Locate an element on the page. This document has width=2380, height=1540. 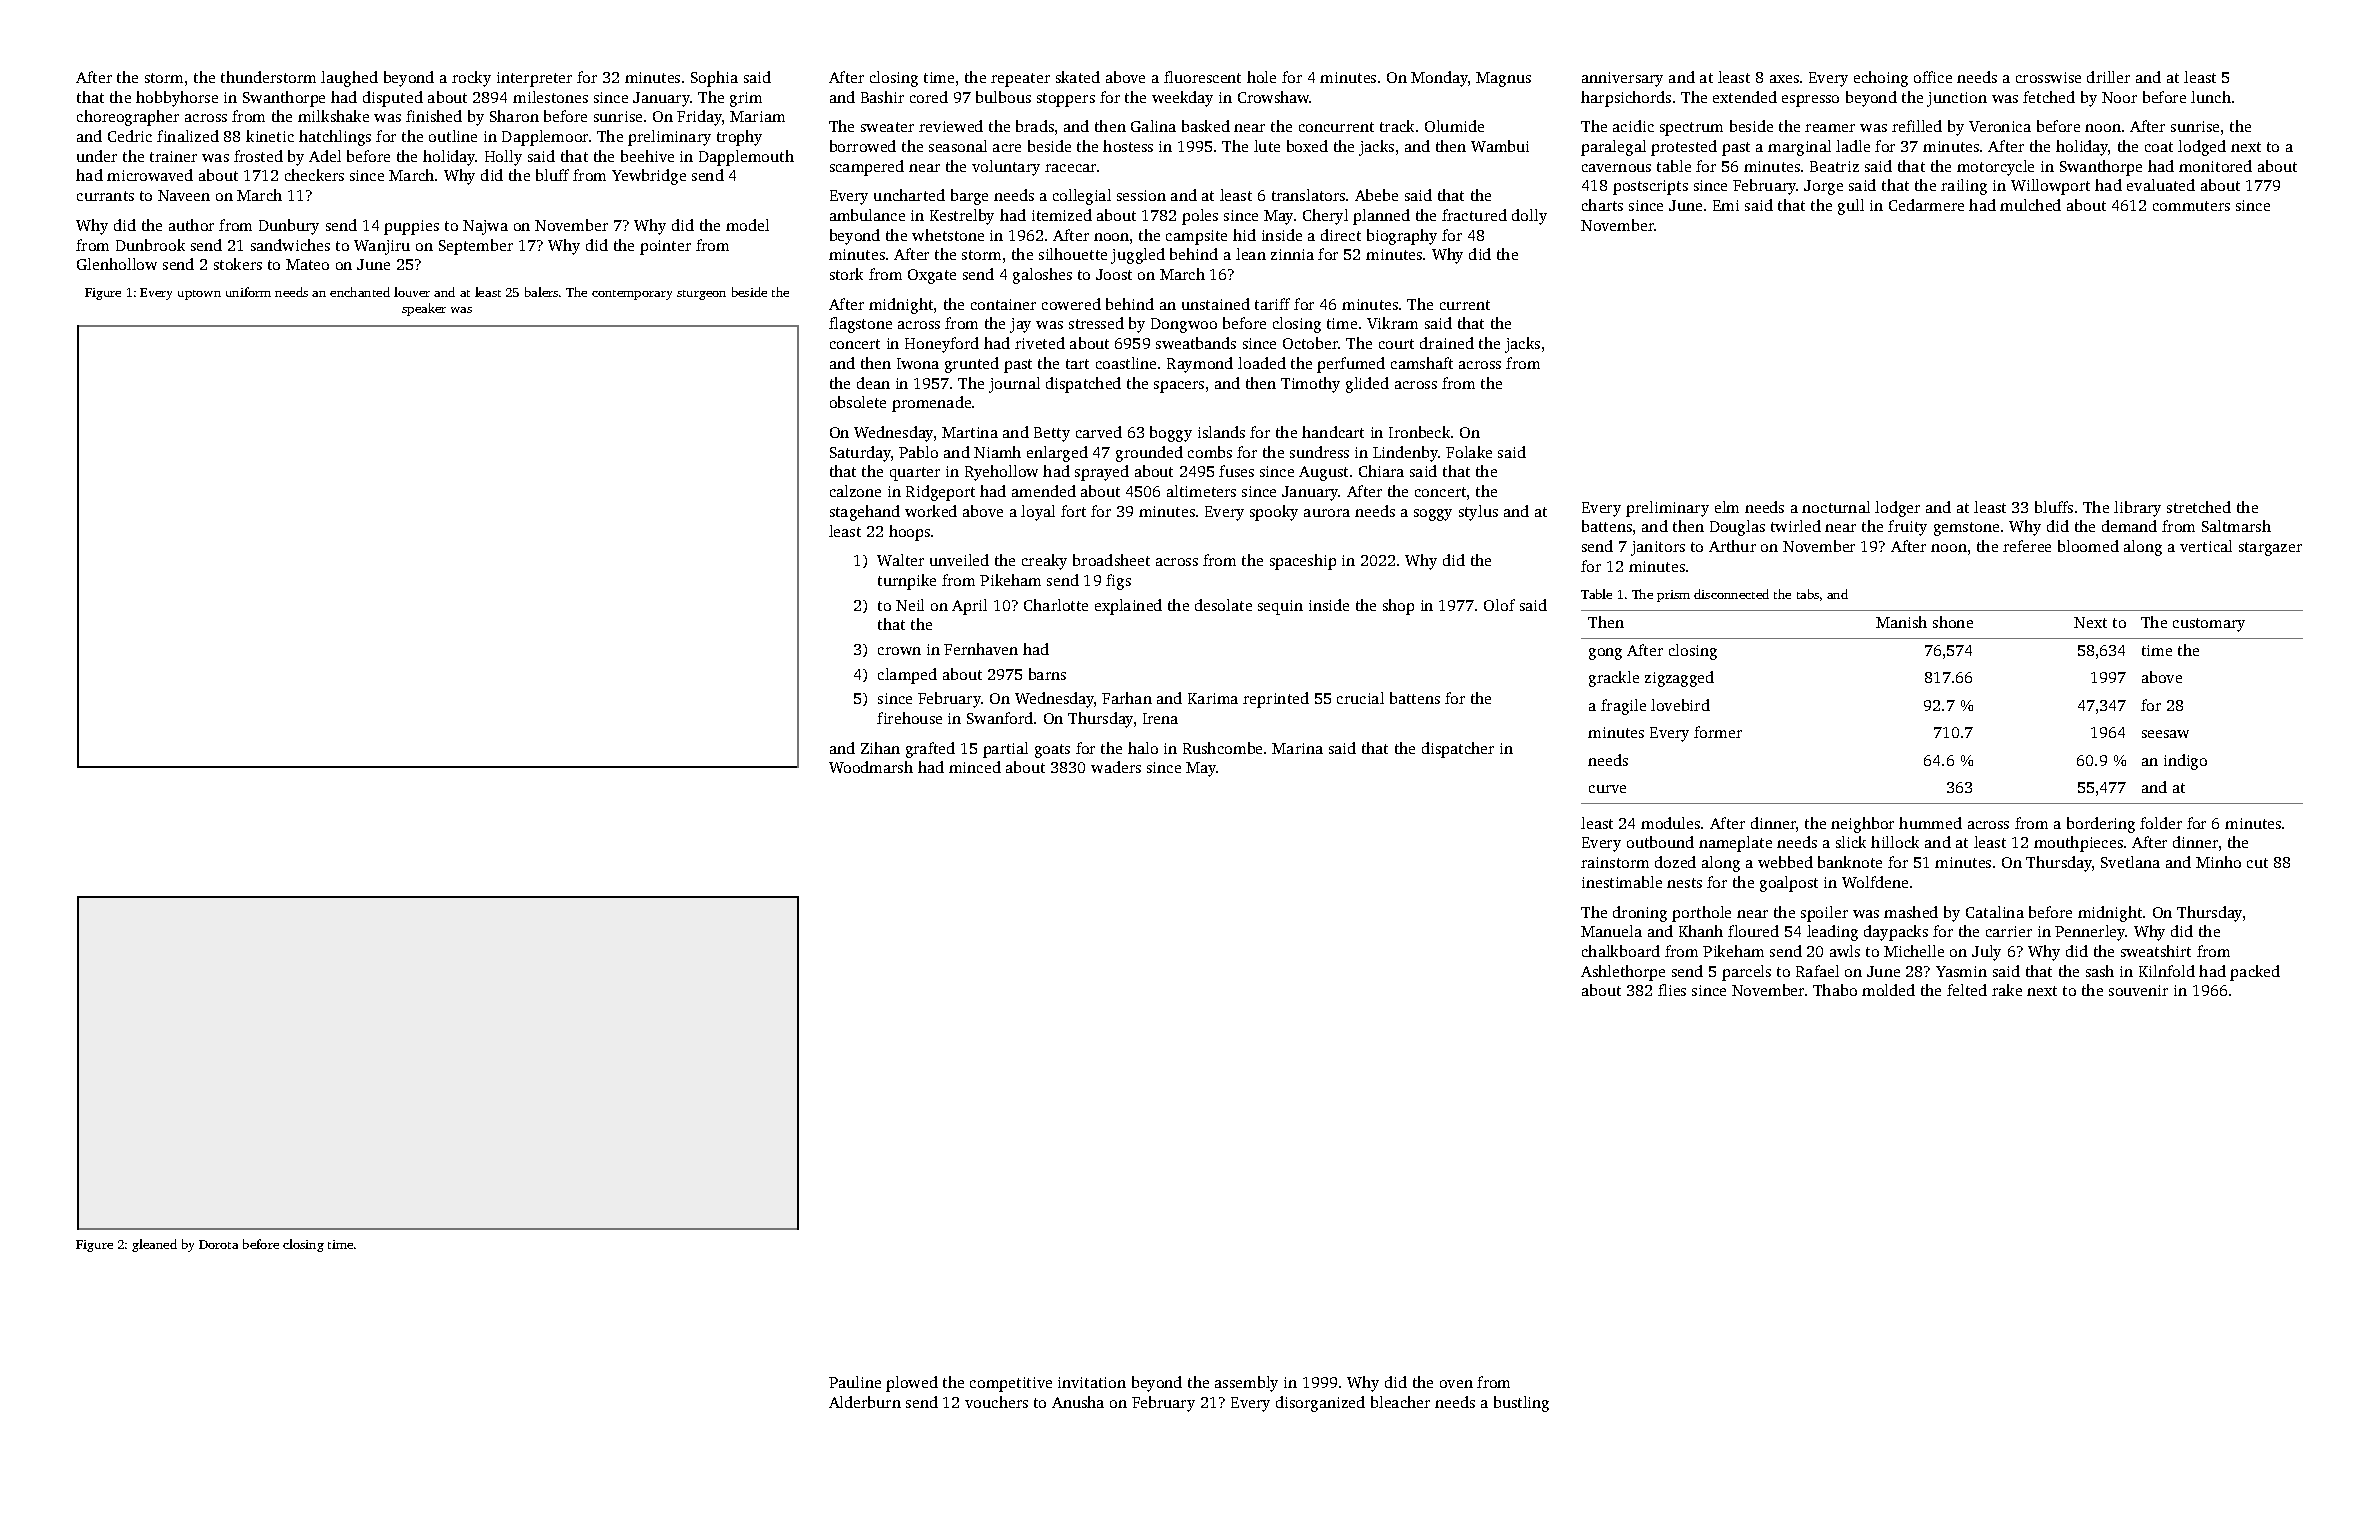
mulched is located at coordinates (2030, 205).
